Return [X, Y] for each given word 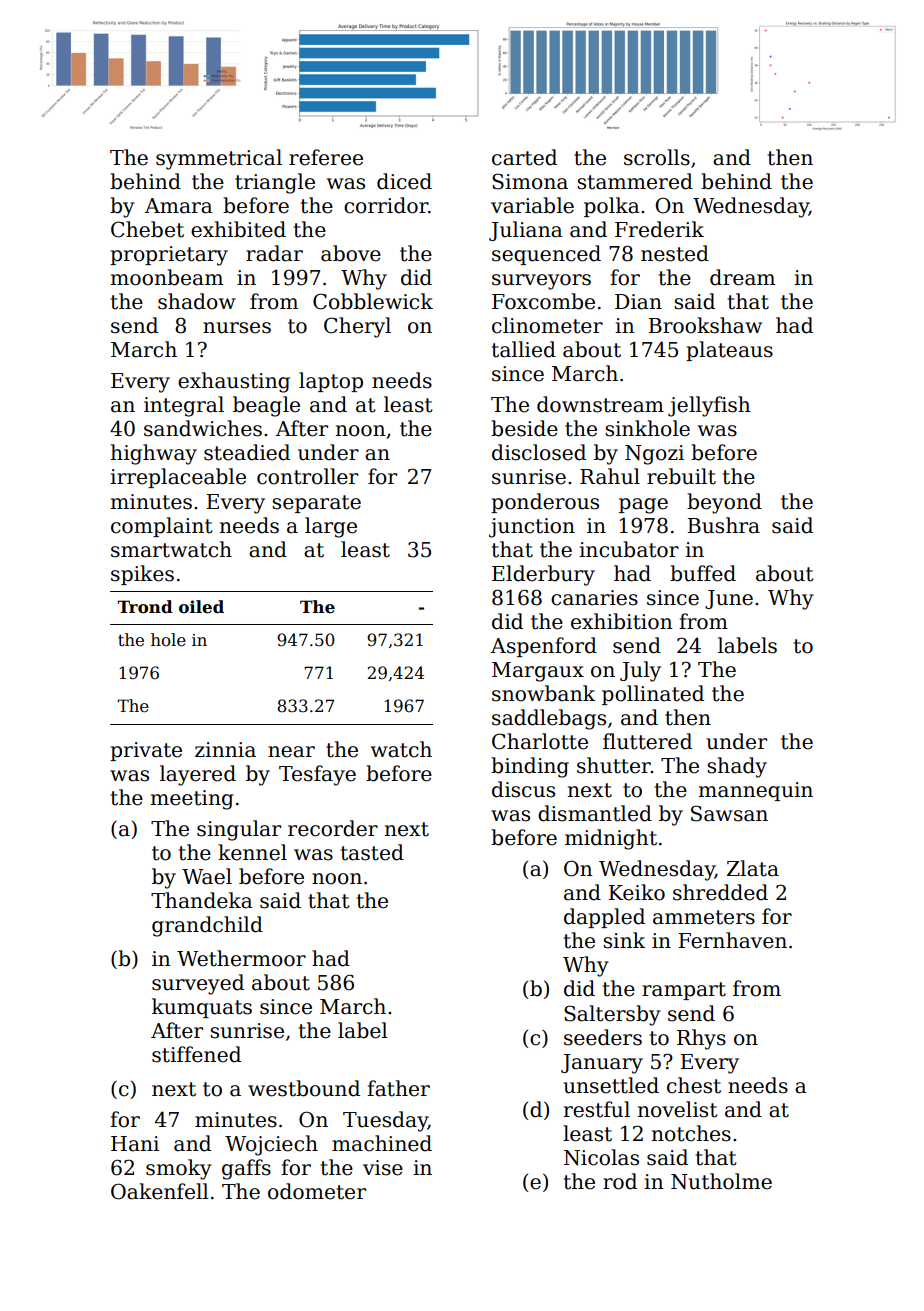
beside [524, 428]
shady [737, 767]
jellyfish [709, 406]
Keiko [636, 892]
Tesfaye [317, 775]
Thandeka [202, 900]
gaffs [246, 1169]
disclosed [539, 452]
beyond [724, 503]
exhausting [234, 382]
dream [742, 277]
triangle [275, 183]
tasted [372, 852]
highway [154, 454]
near [291, 752]
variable [532, 205]
